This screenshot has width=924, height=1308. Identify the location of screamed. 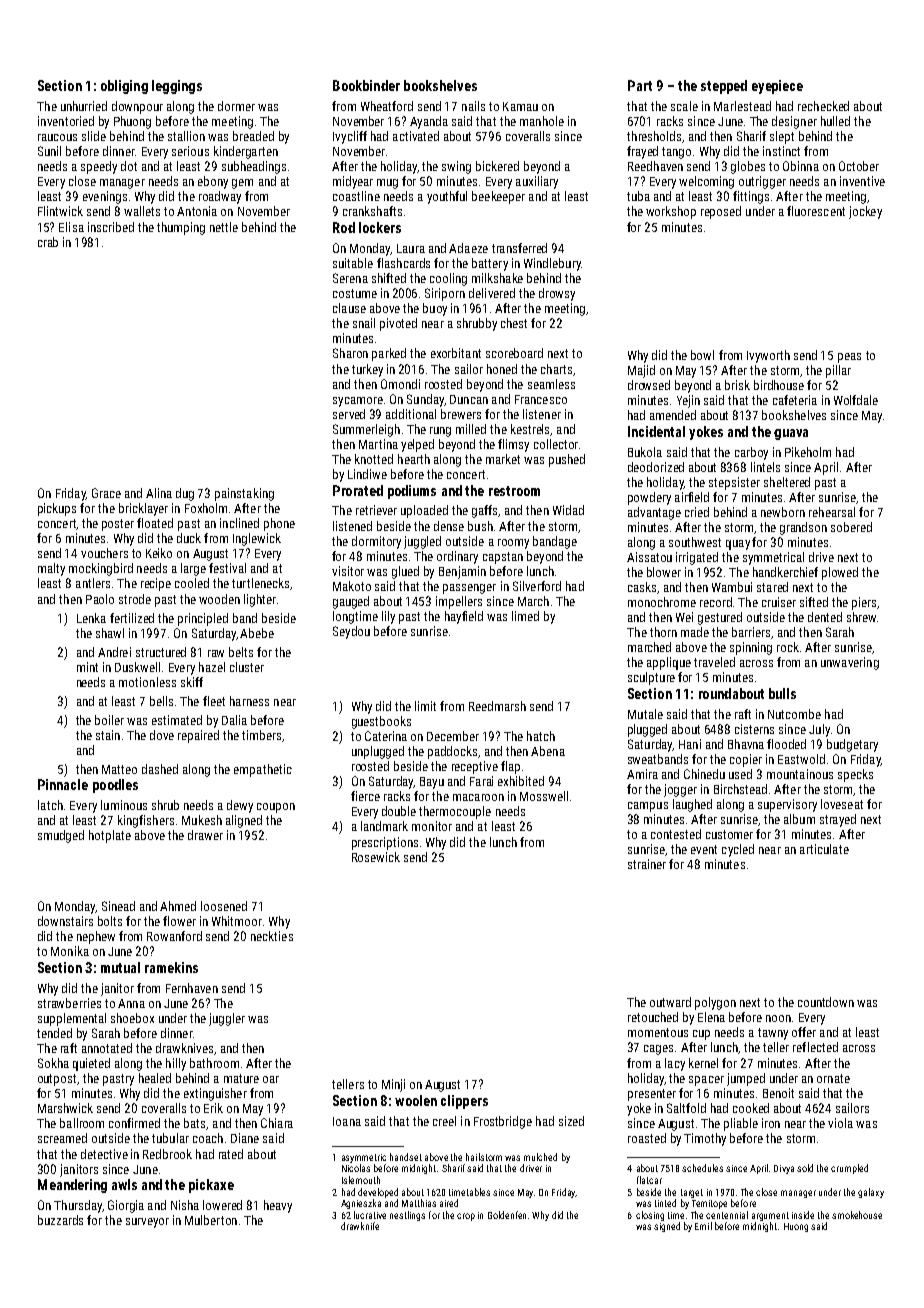
(62, 1138).
